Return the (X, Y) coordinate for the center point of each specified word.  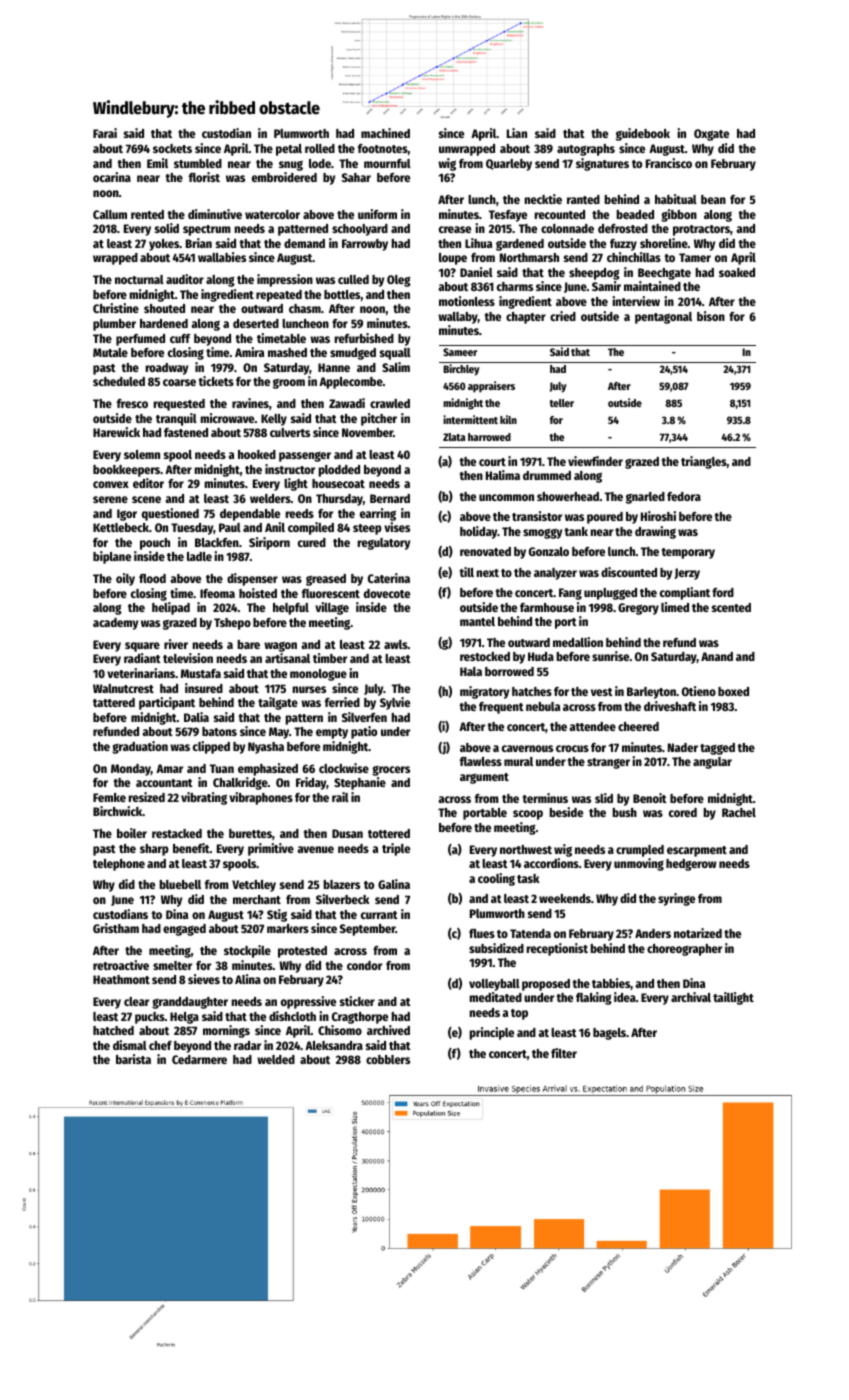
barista (133, 1059)
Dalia (196, 717)
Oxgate (711, 135)
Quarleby (509, 165)
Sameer (460, 352)
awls (396, 644)
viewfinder (595, 461)
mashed (287, 352)
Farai (105, 133)
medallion (578, 642)
